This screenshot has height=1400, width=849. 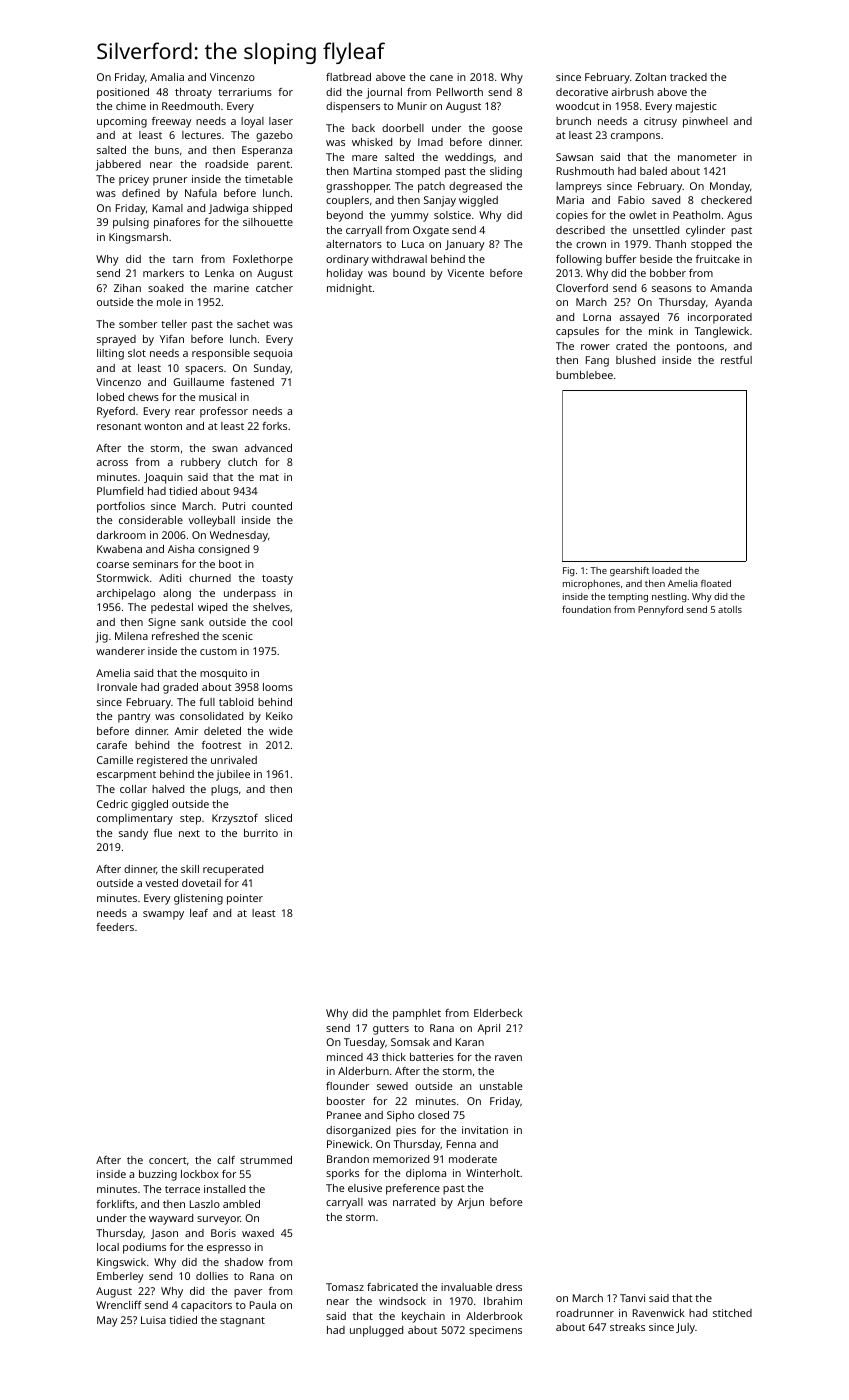 What do you see at coordinates (582, 92) in the screenshot?
I see `decorative` at bounding box center [582, 92].
